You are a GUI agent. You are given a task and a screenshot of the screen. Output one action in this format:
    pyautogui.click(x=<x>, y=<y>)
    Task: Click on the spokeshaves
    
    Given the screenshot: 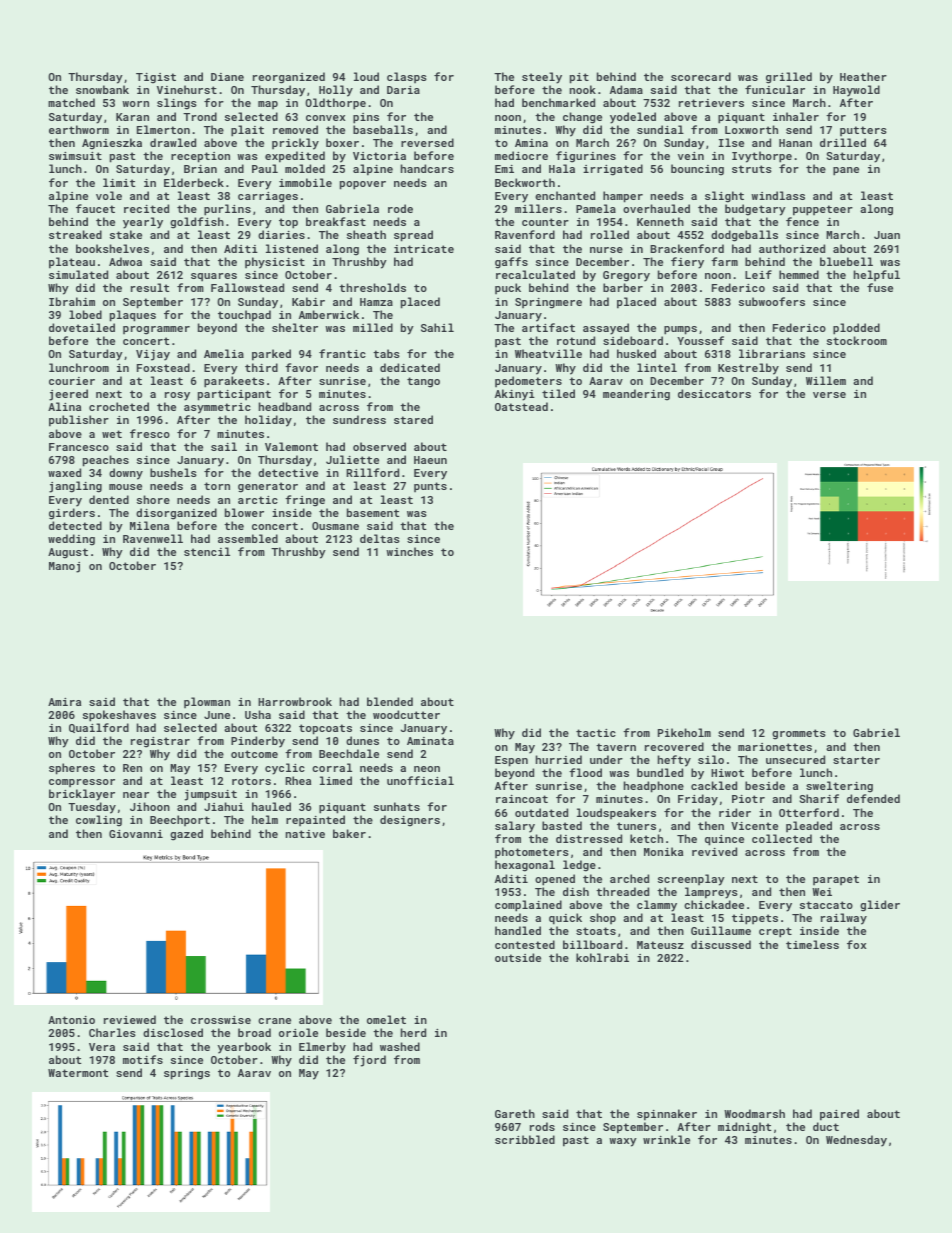 What is the action you would take?
    pyautogui.click(x=119, y=716)
